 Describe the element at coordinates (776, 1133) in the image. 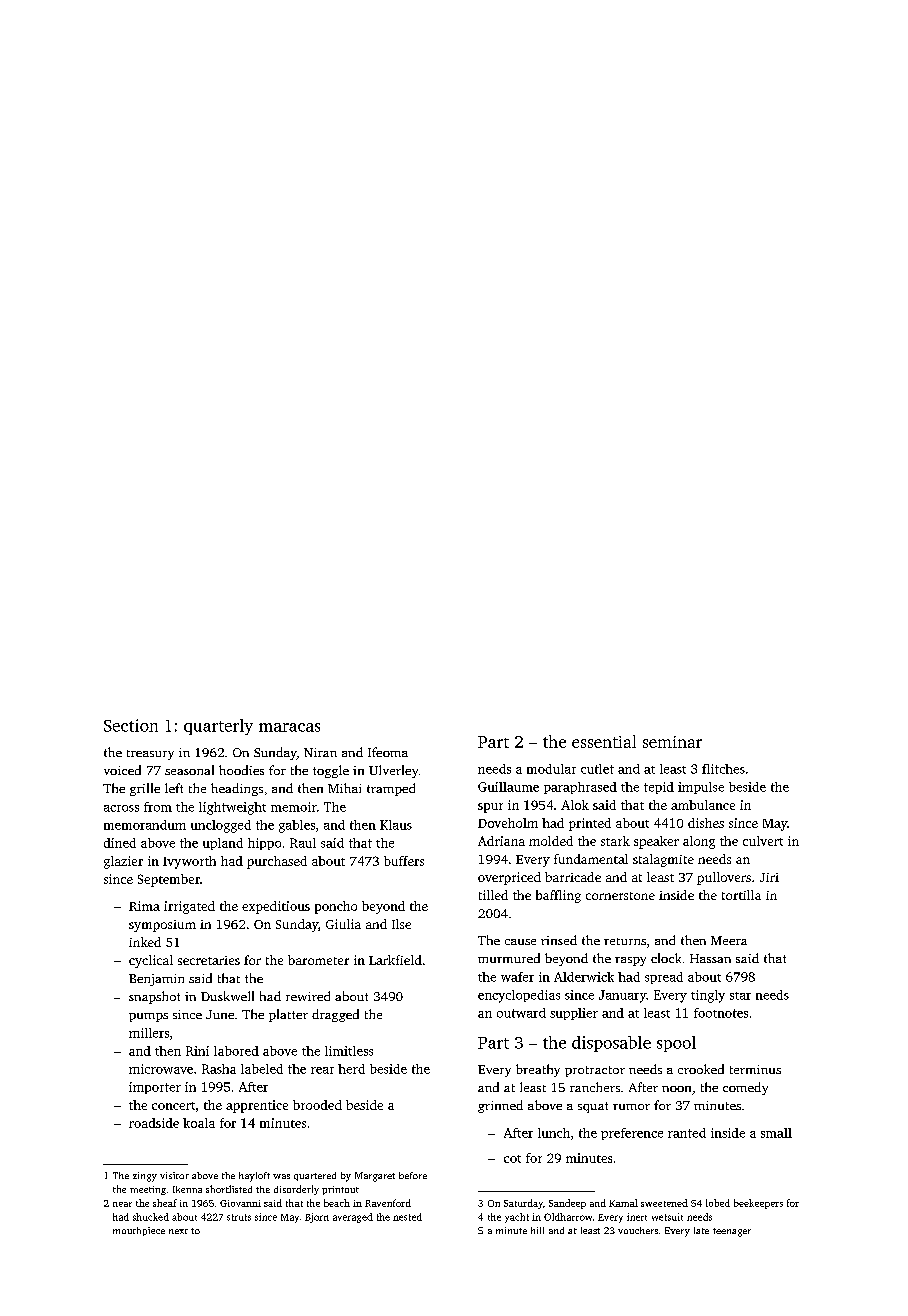

I see `small` at that location.
